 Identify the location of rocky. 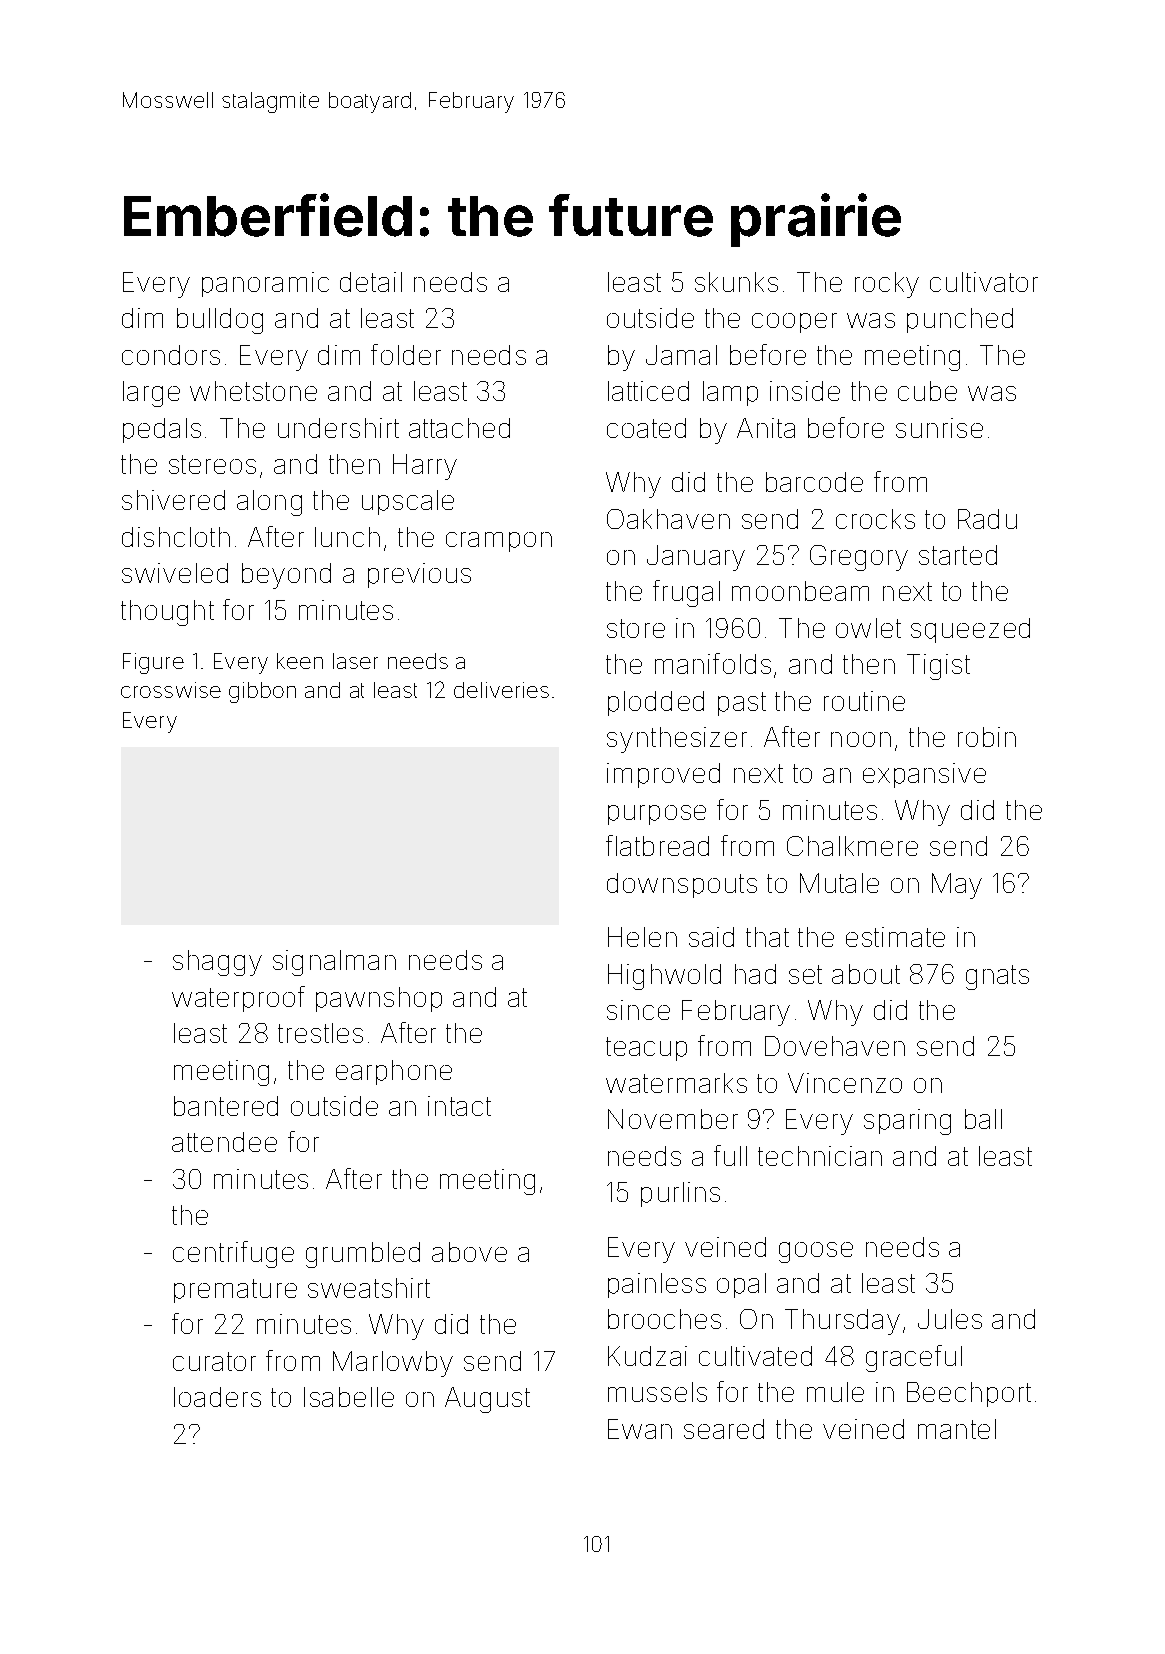
(887, 285).
